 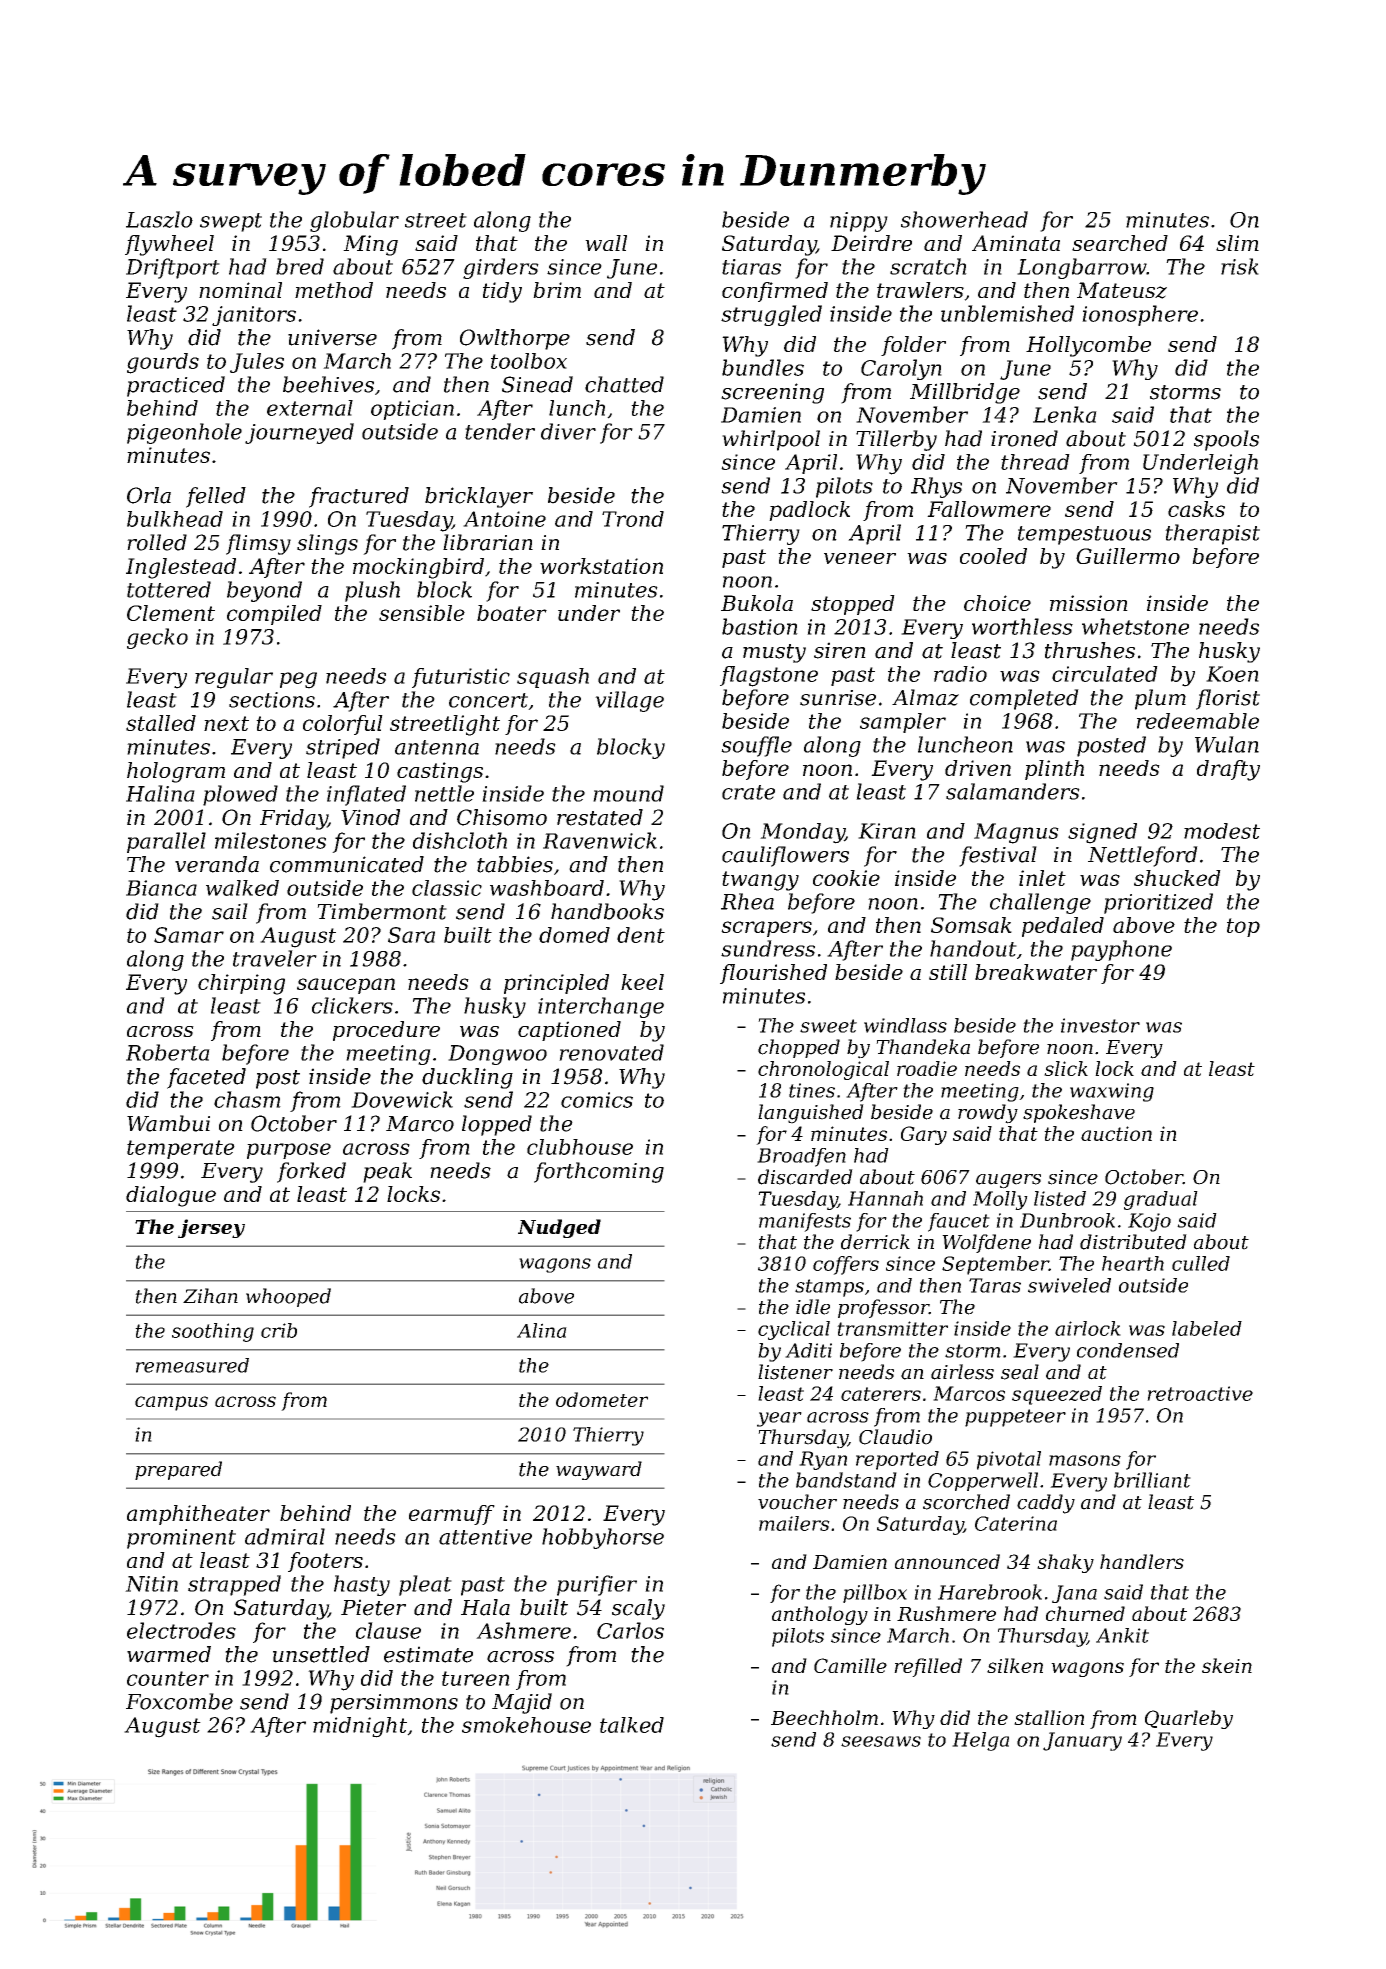 I want to click on bricklayer, so click(x=479, y=497).
